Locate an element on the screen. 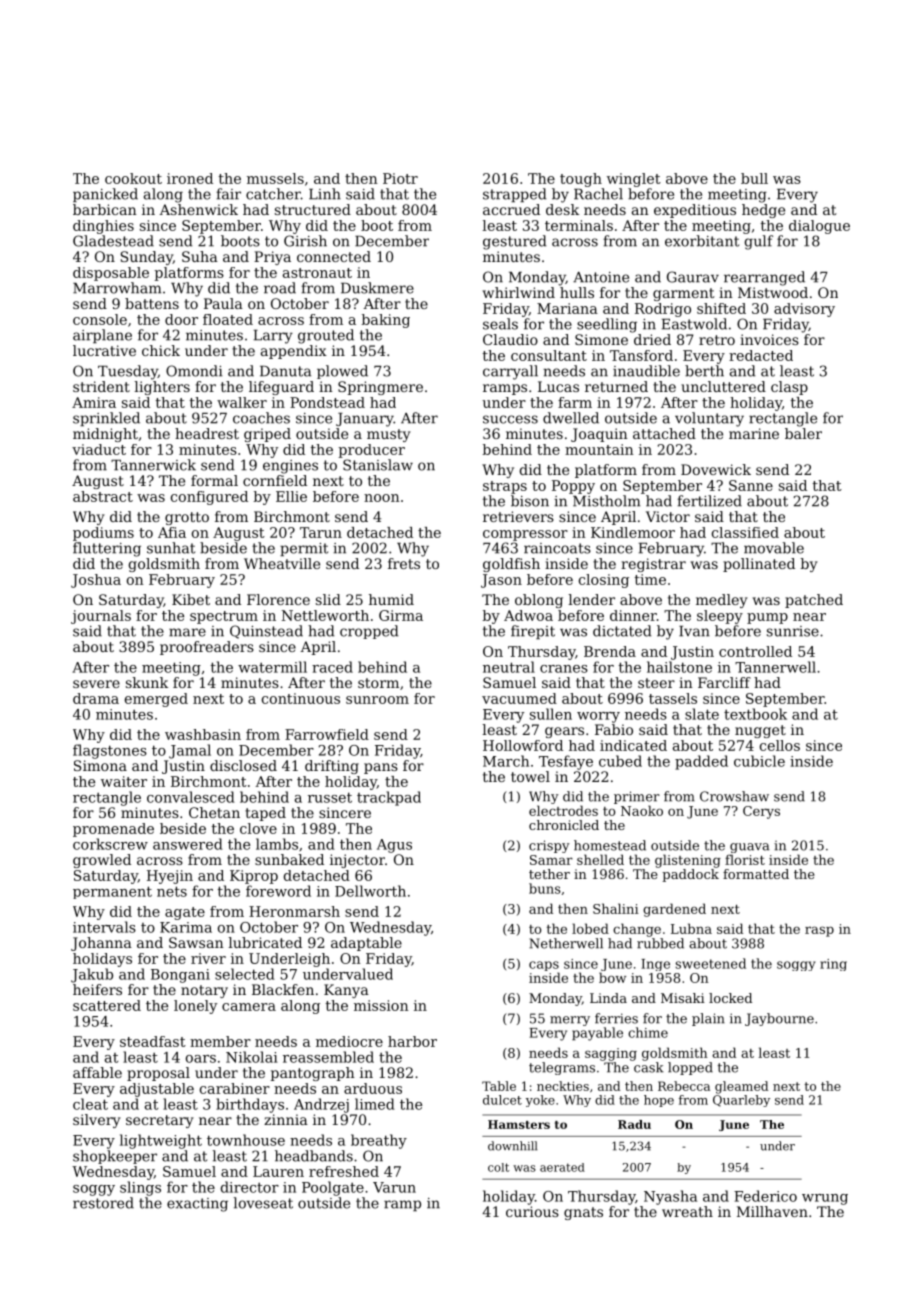  battens is located at coordinates (152, 303).
